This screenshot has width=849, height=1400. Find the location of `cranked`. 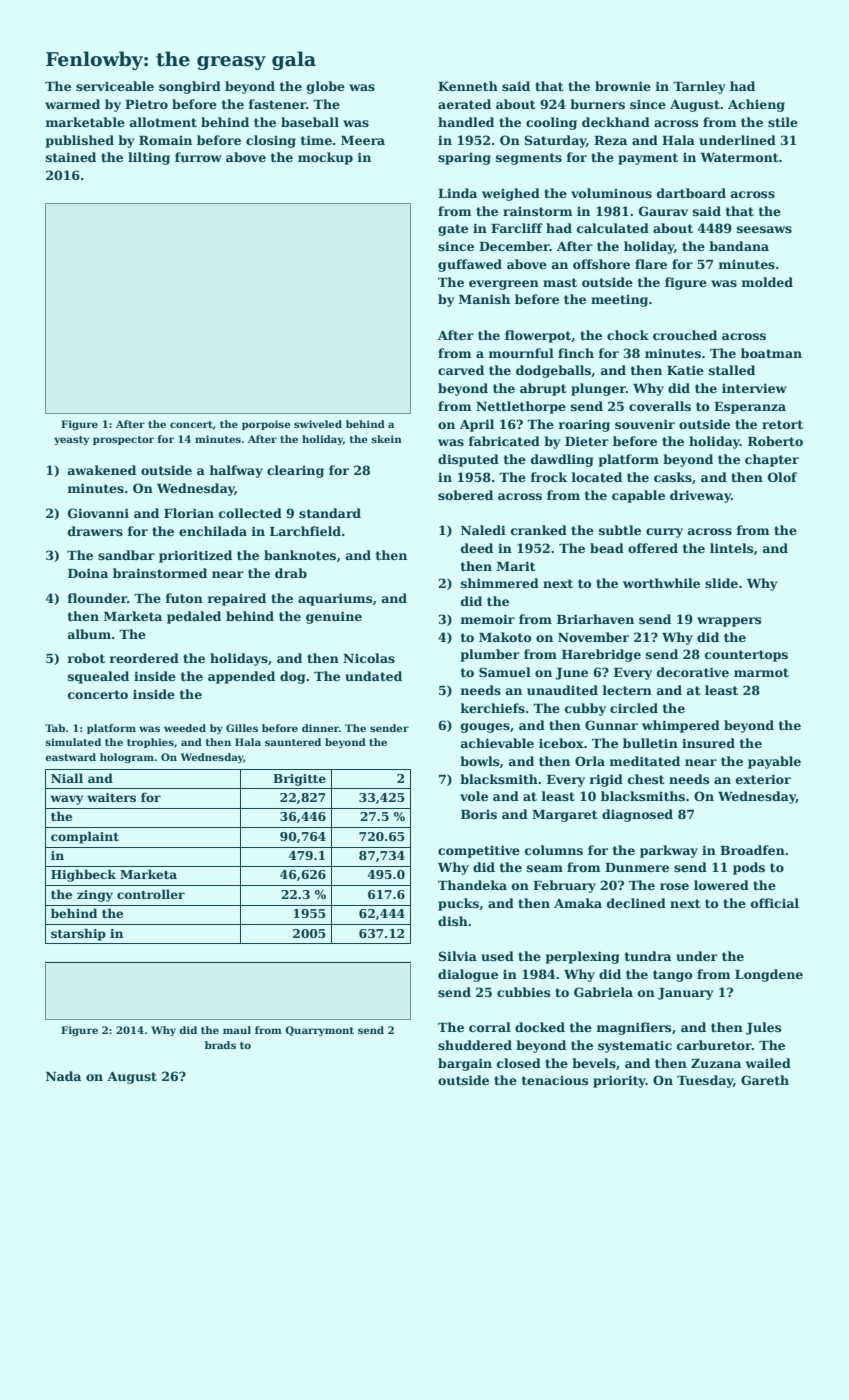

cranked is located at coordinates (539, 530).
